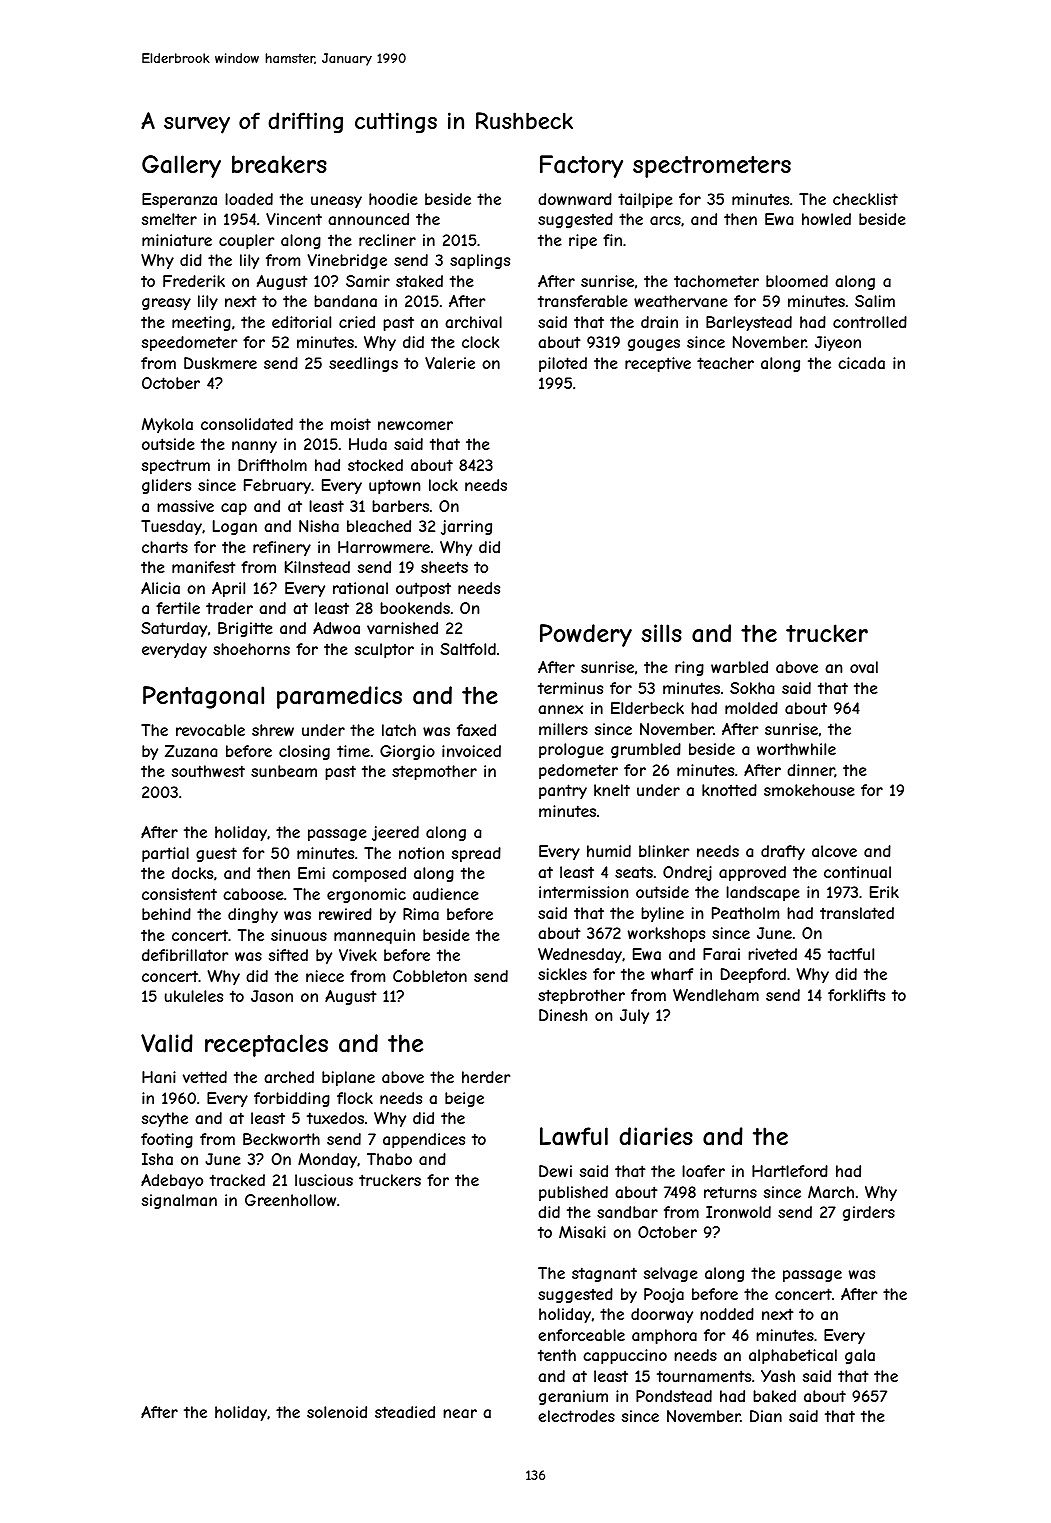  I want to click on cicada, so click(861, 363).
